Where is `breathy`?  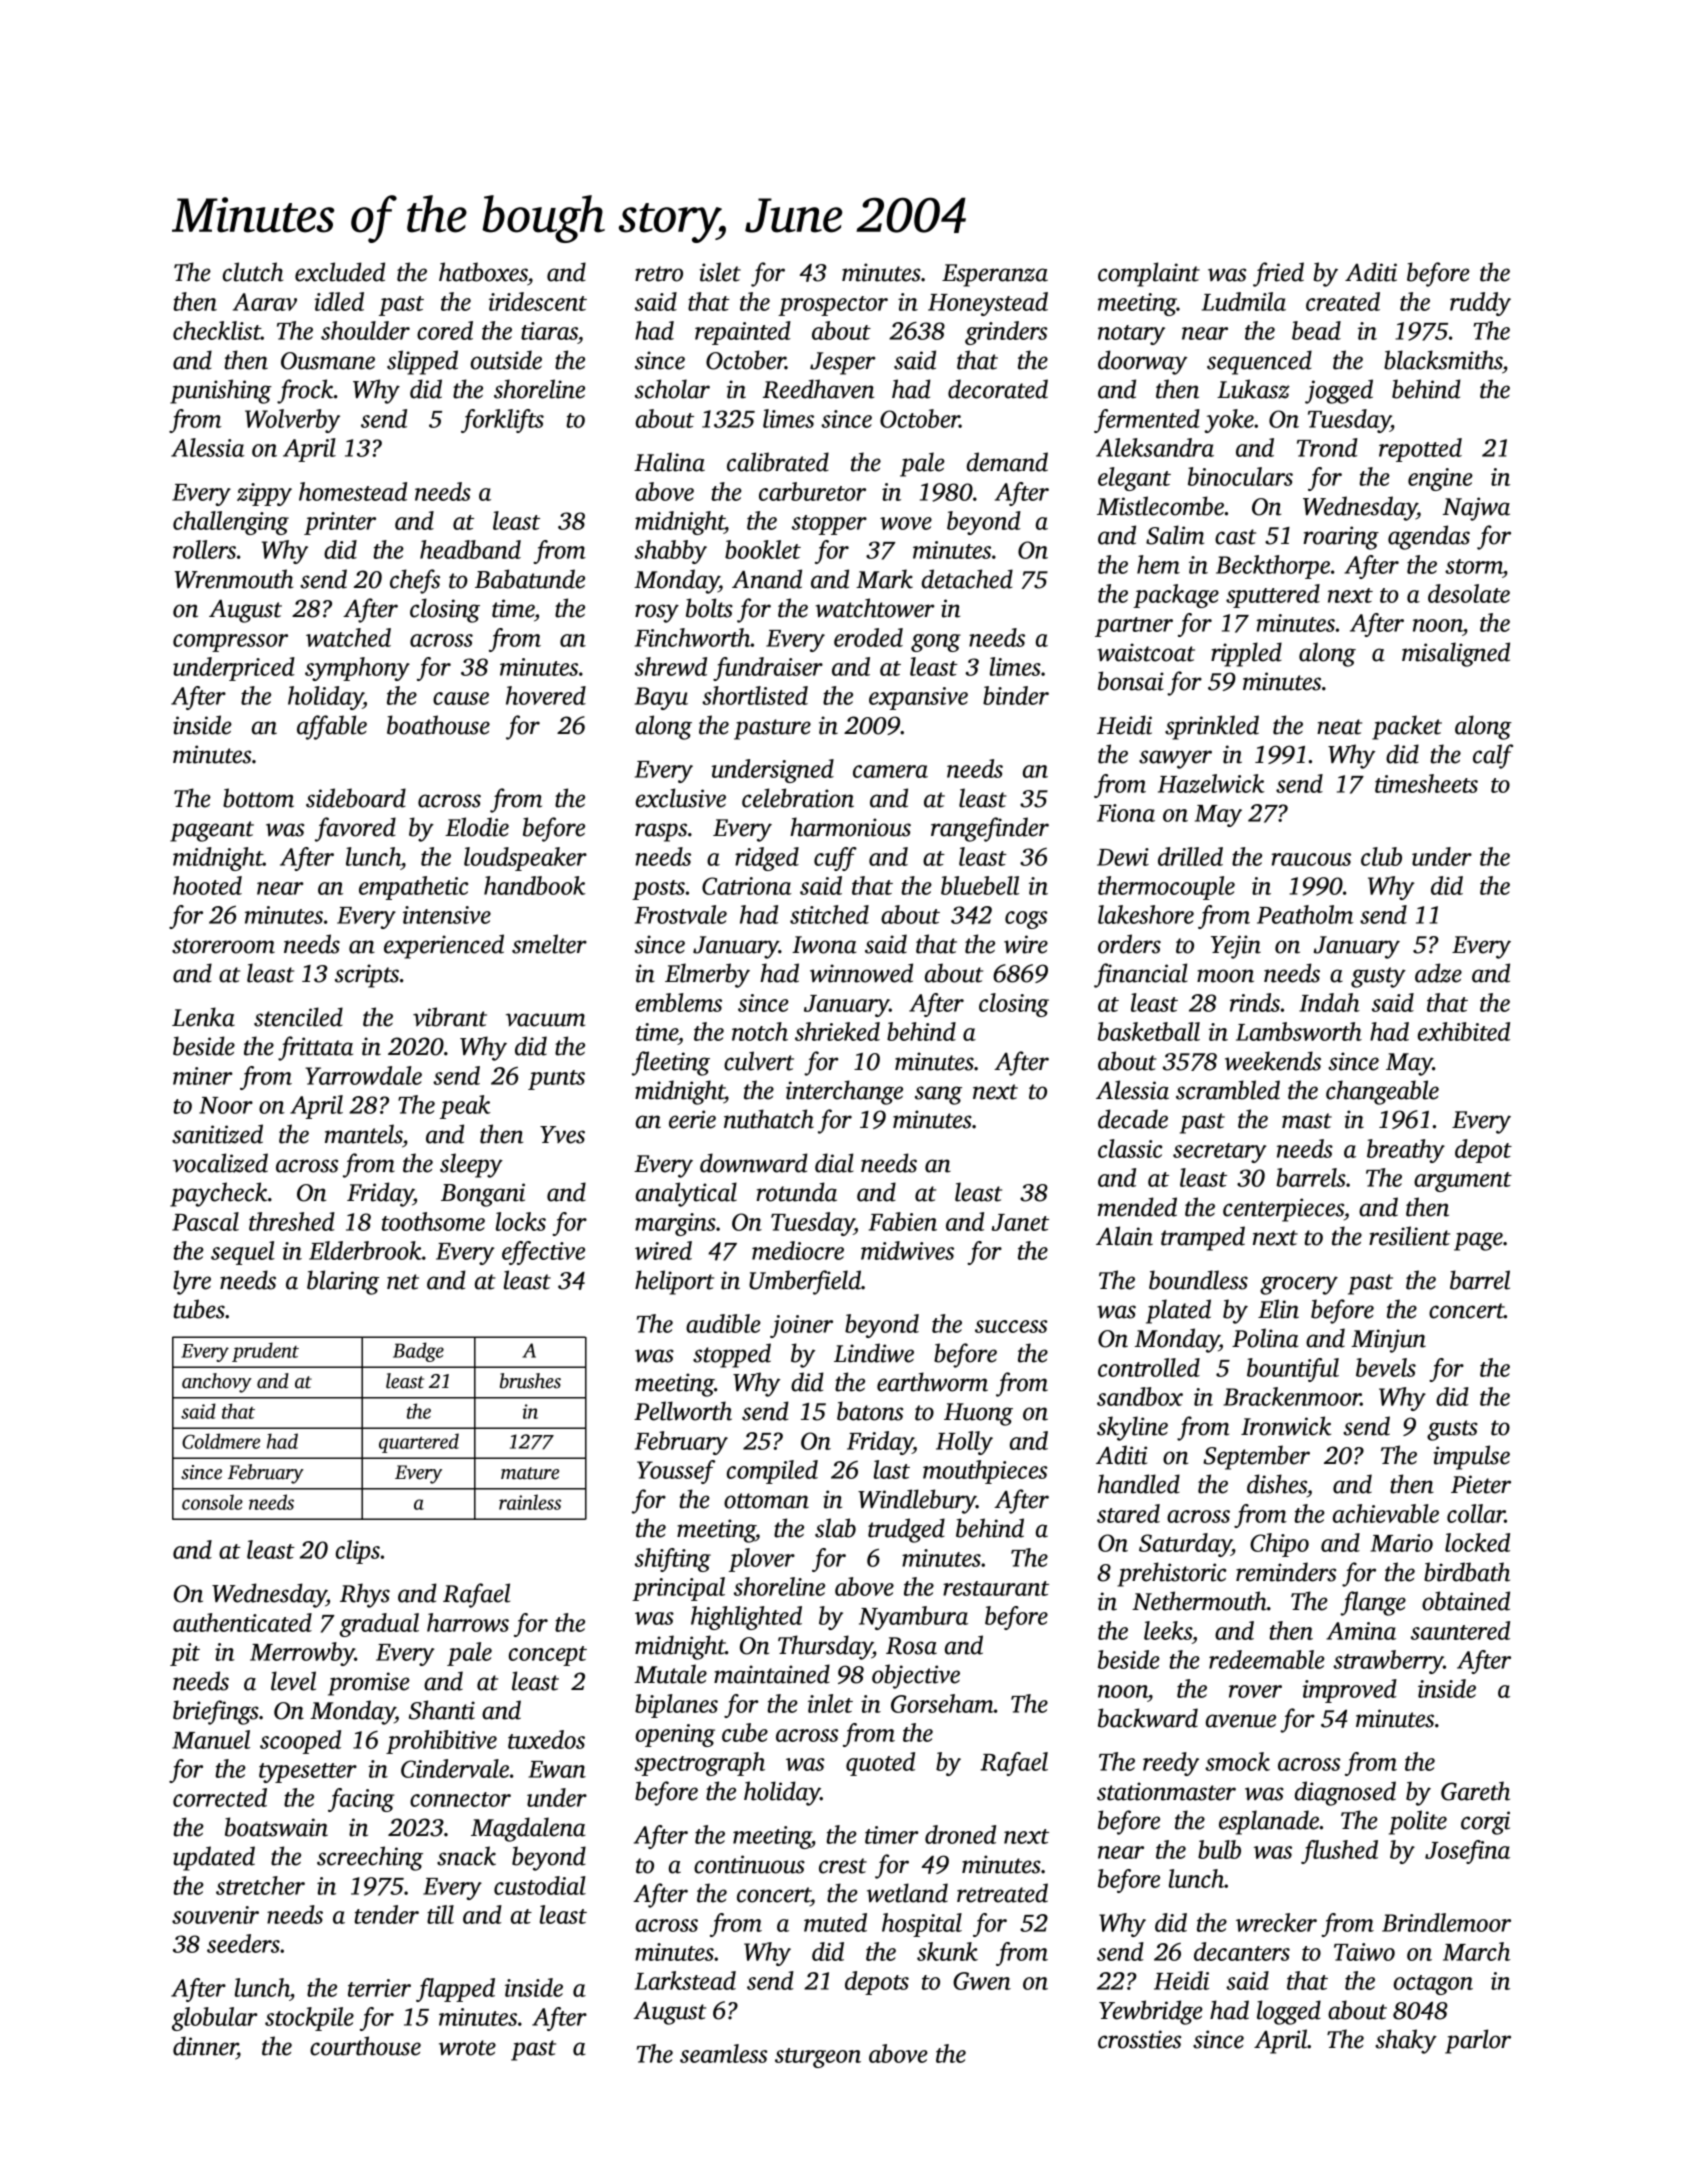
breathy is located at coordinates (1406, 1151).
